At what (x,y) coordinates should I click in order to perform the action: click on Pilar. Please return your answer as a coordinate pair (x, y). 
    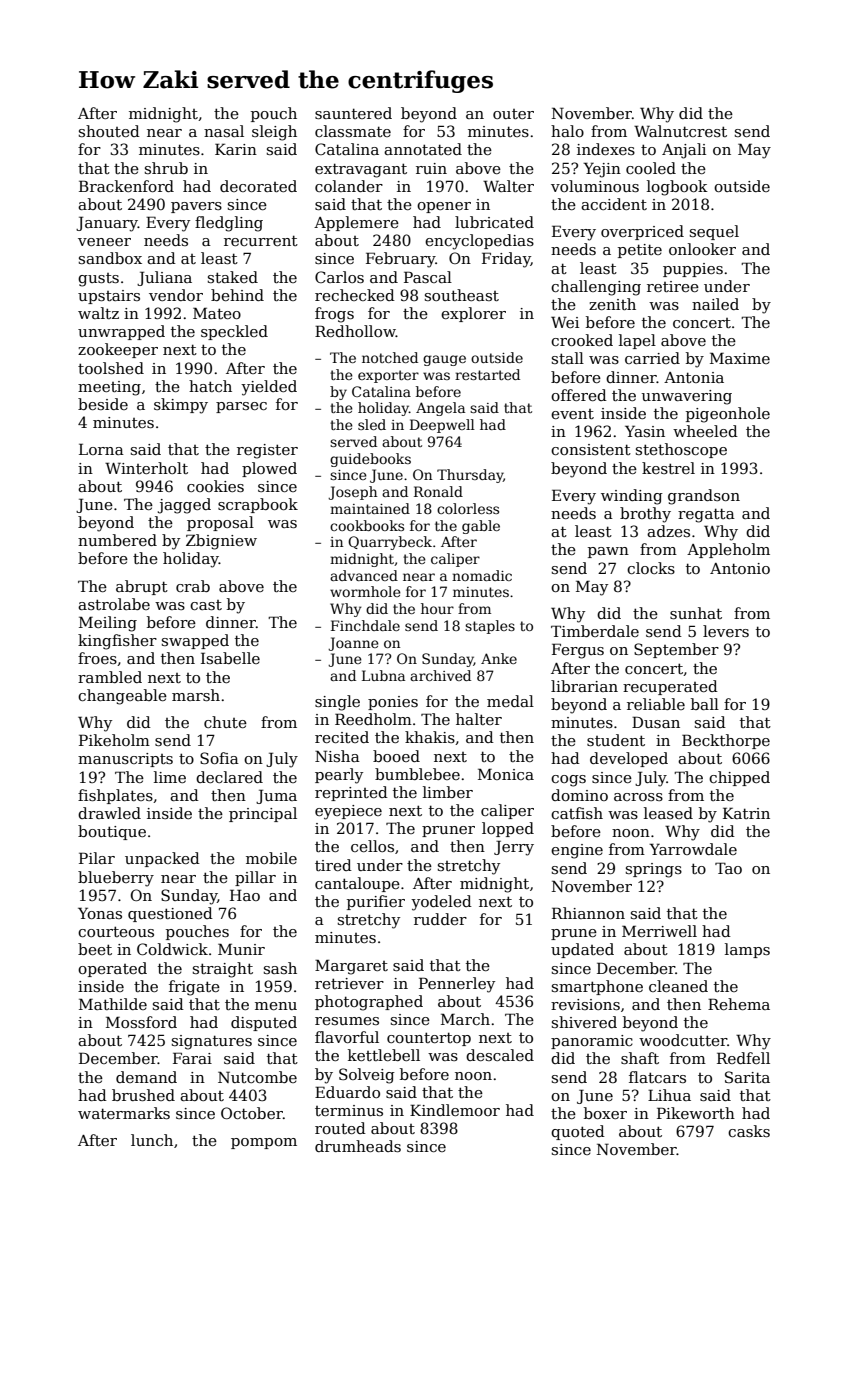
    Looking at the image, I should click on (97, 858).
